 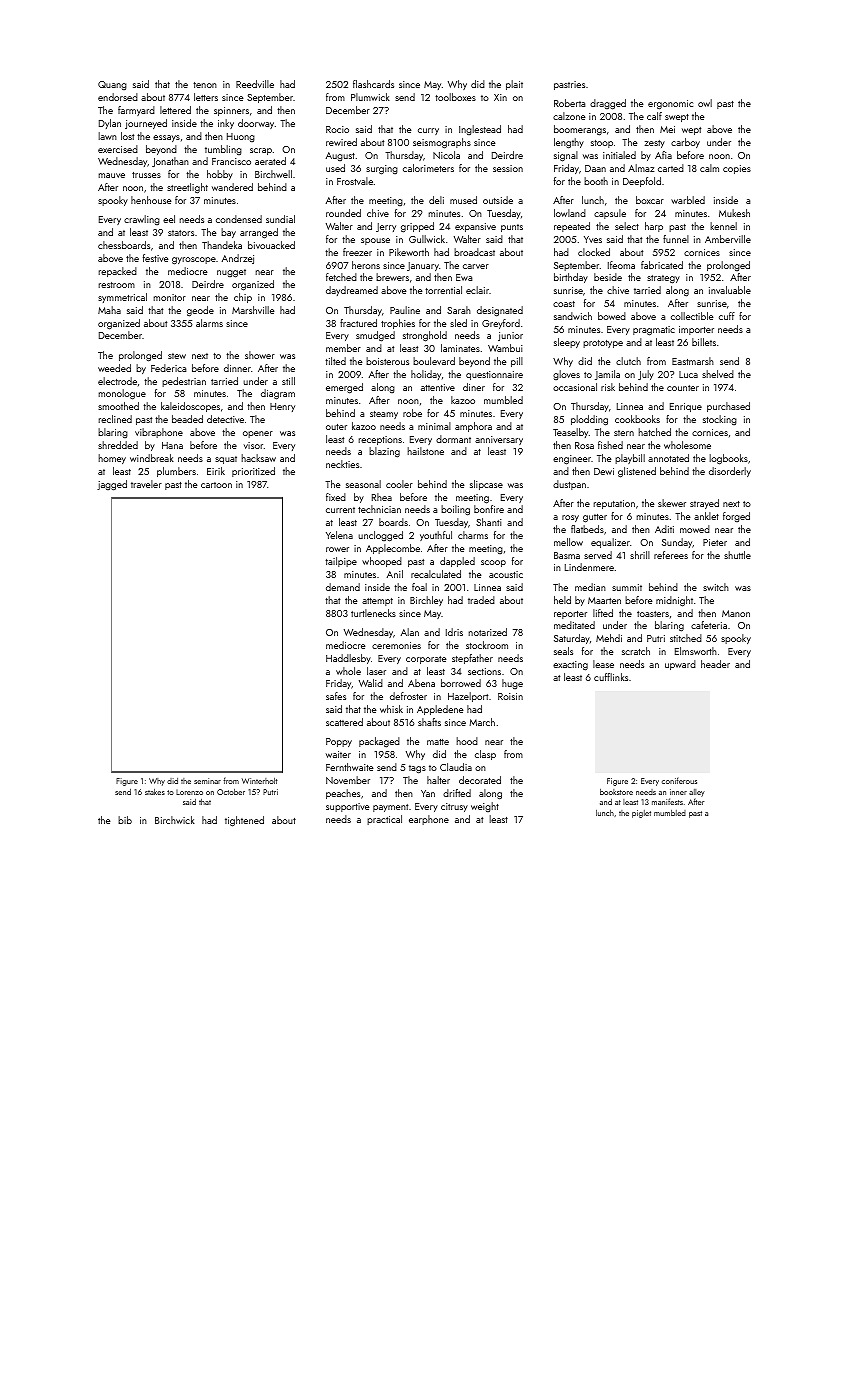 I want to click on traveler, so click(x=146, y=484).
